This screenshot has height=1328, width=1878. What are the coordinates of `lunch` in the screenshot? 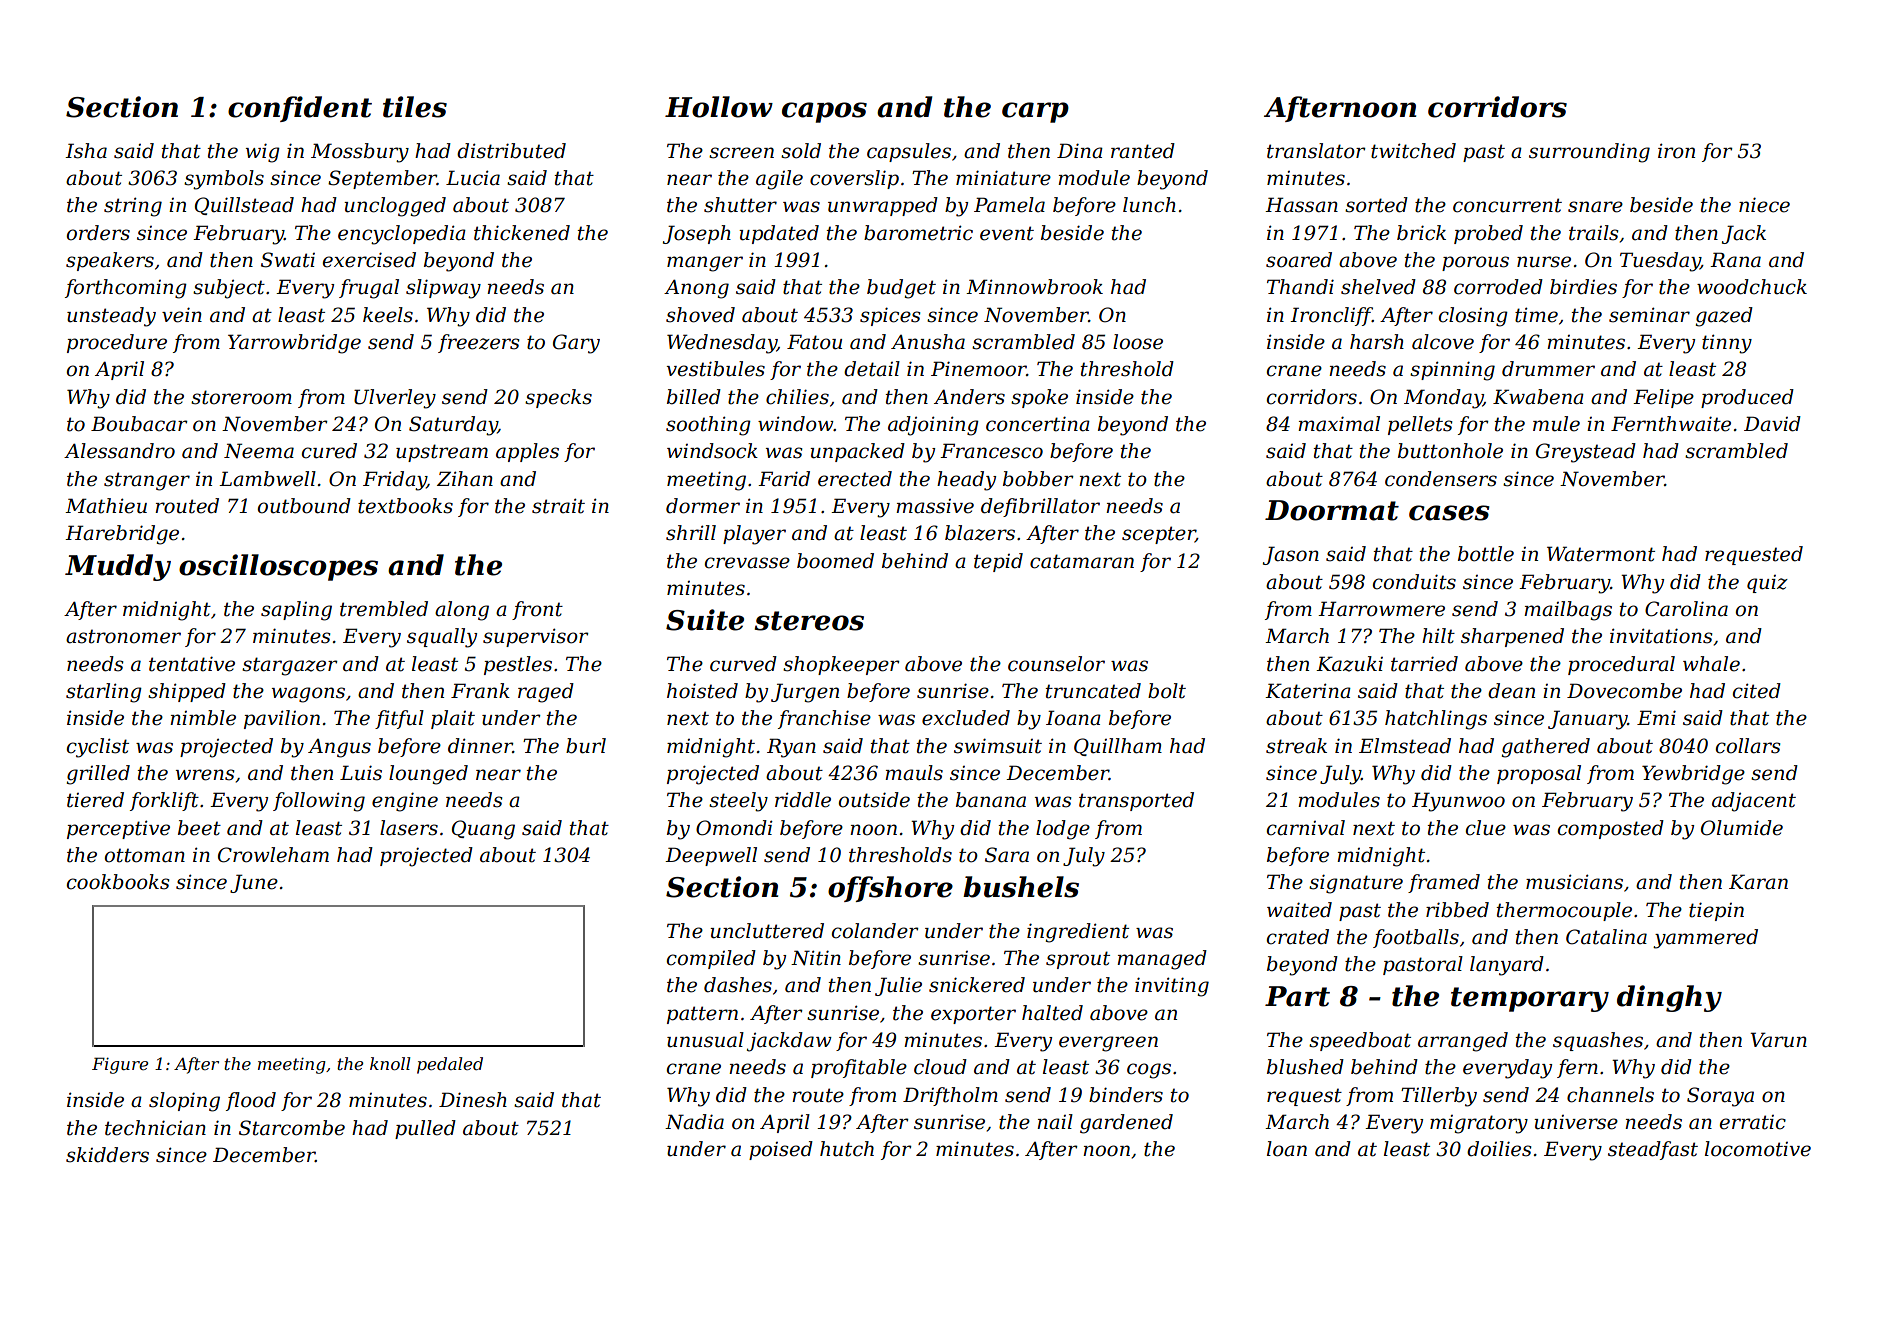 It's located at (1149, 205).
